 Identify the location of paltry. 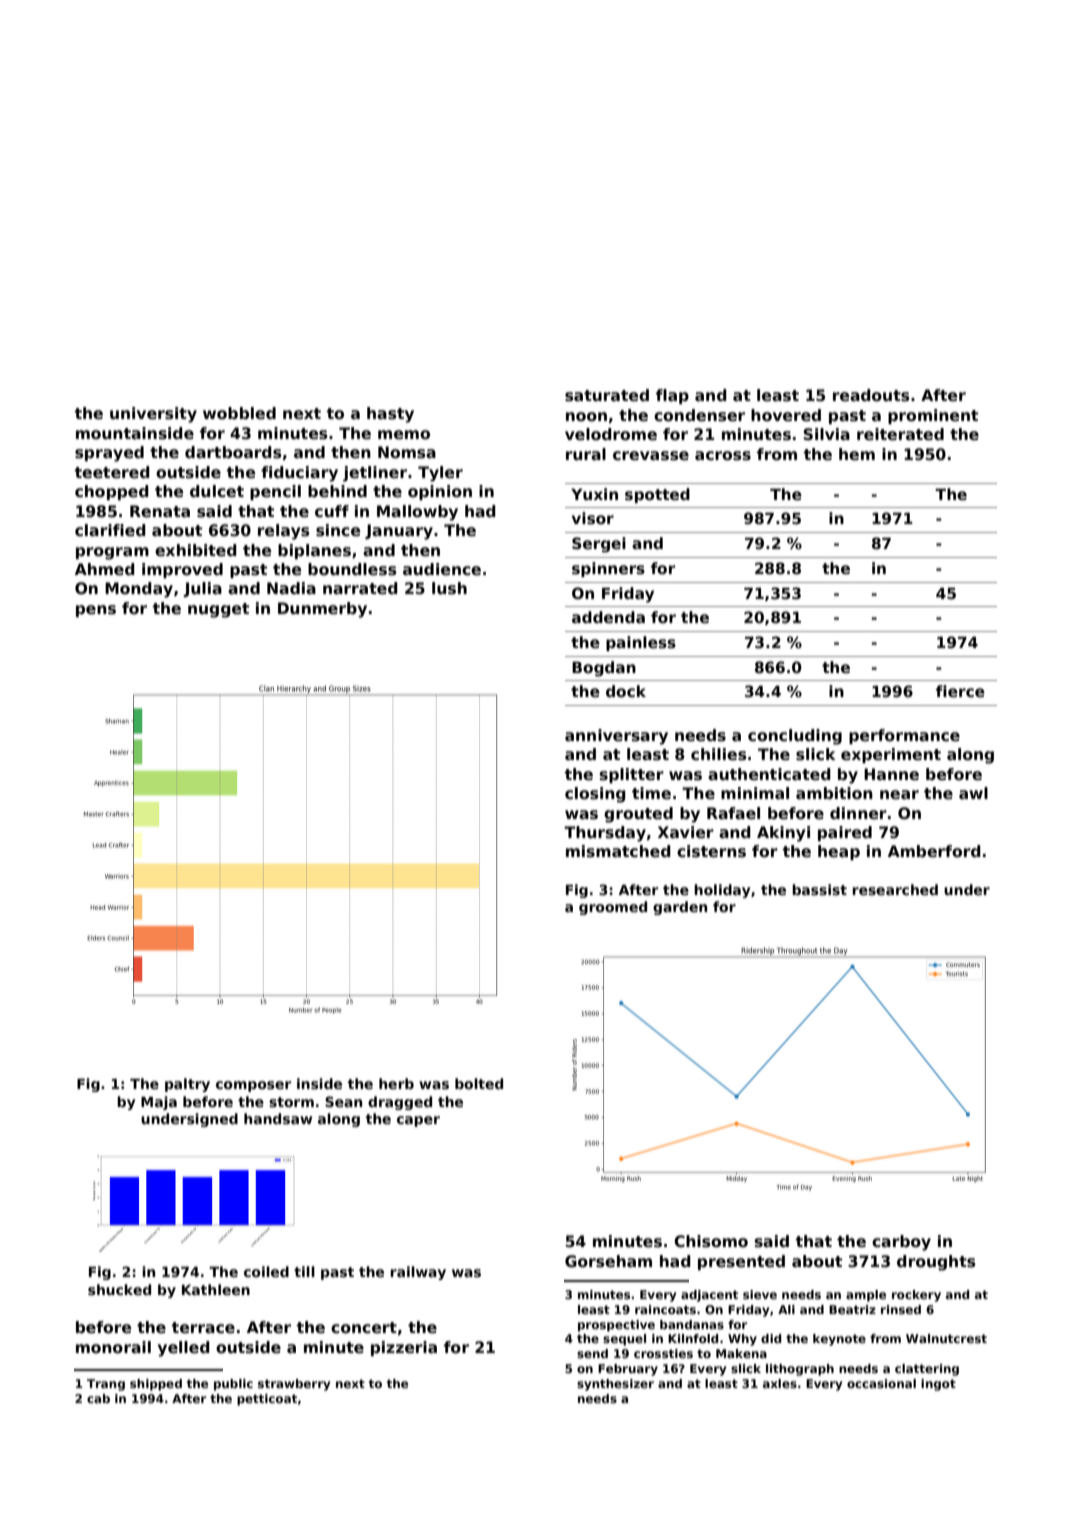
(187, 1085).
